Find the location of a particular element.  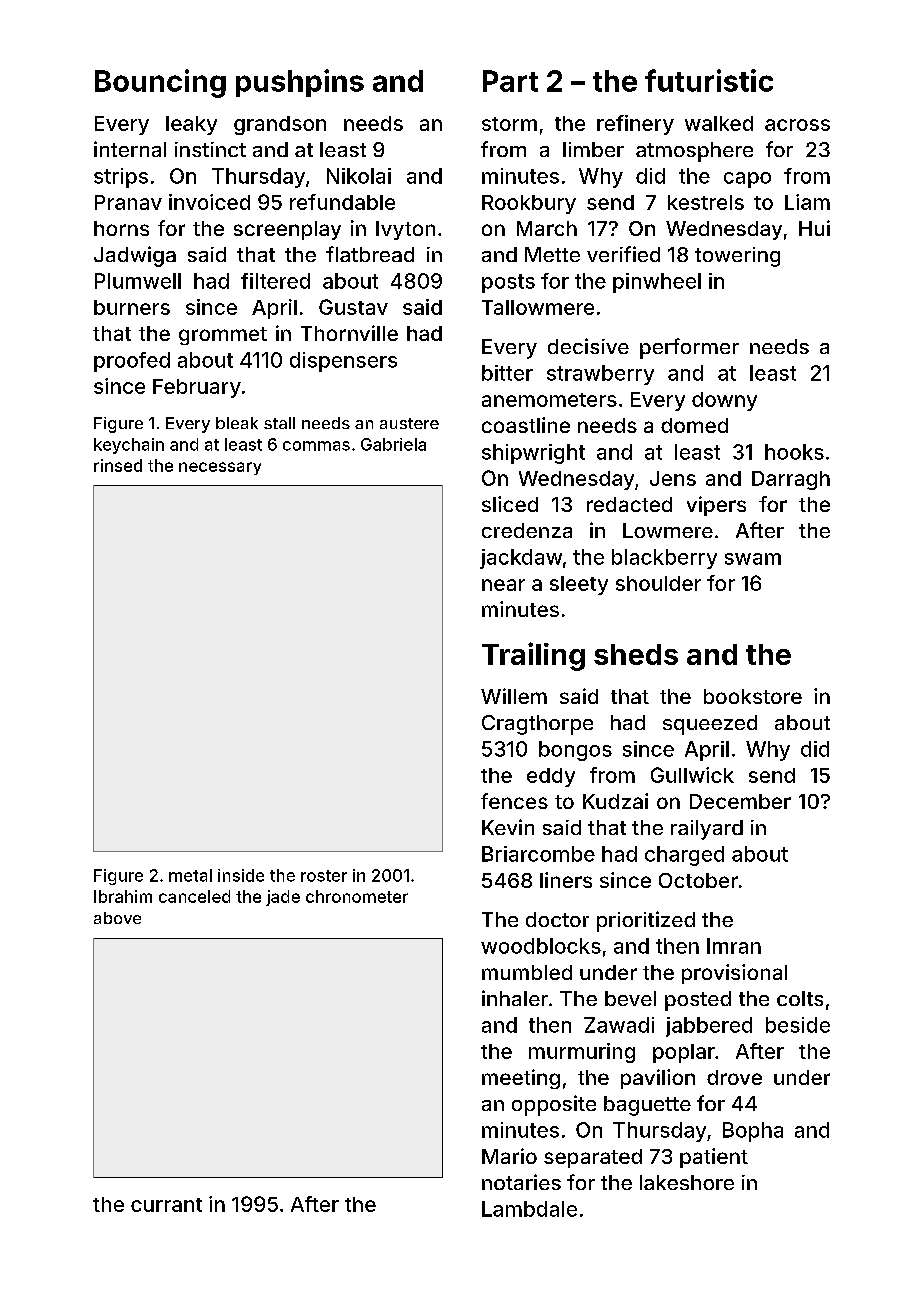

swam is located at coordinates (753, 559).
